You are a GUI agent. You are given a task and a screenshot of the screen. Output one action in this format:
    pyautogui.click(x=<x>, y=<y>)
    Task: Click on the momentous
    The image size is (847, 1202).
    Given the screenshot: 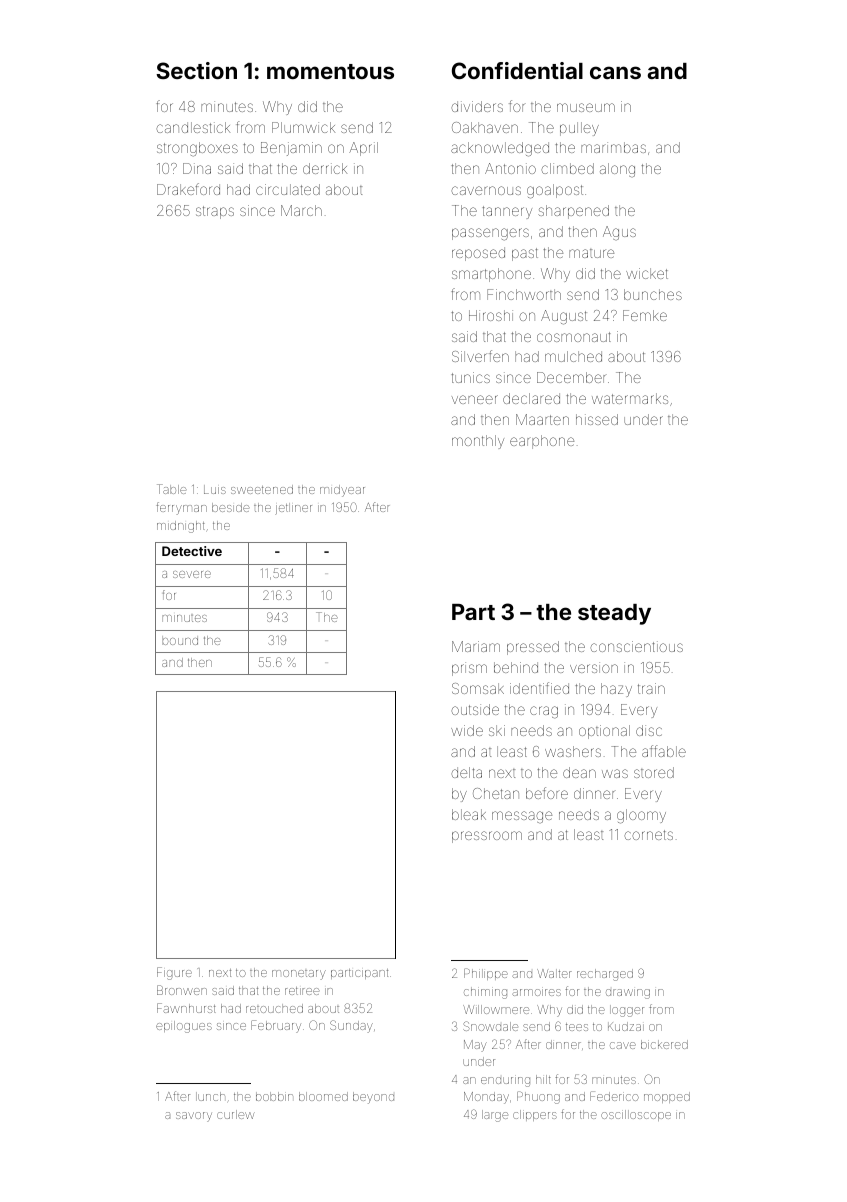 What is the action you would take?
    pyautogui.click(x=330, y=71)
